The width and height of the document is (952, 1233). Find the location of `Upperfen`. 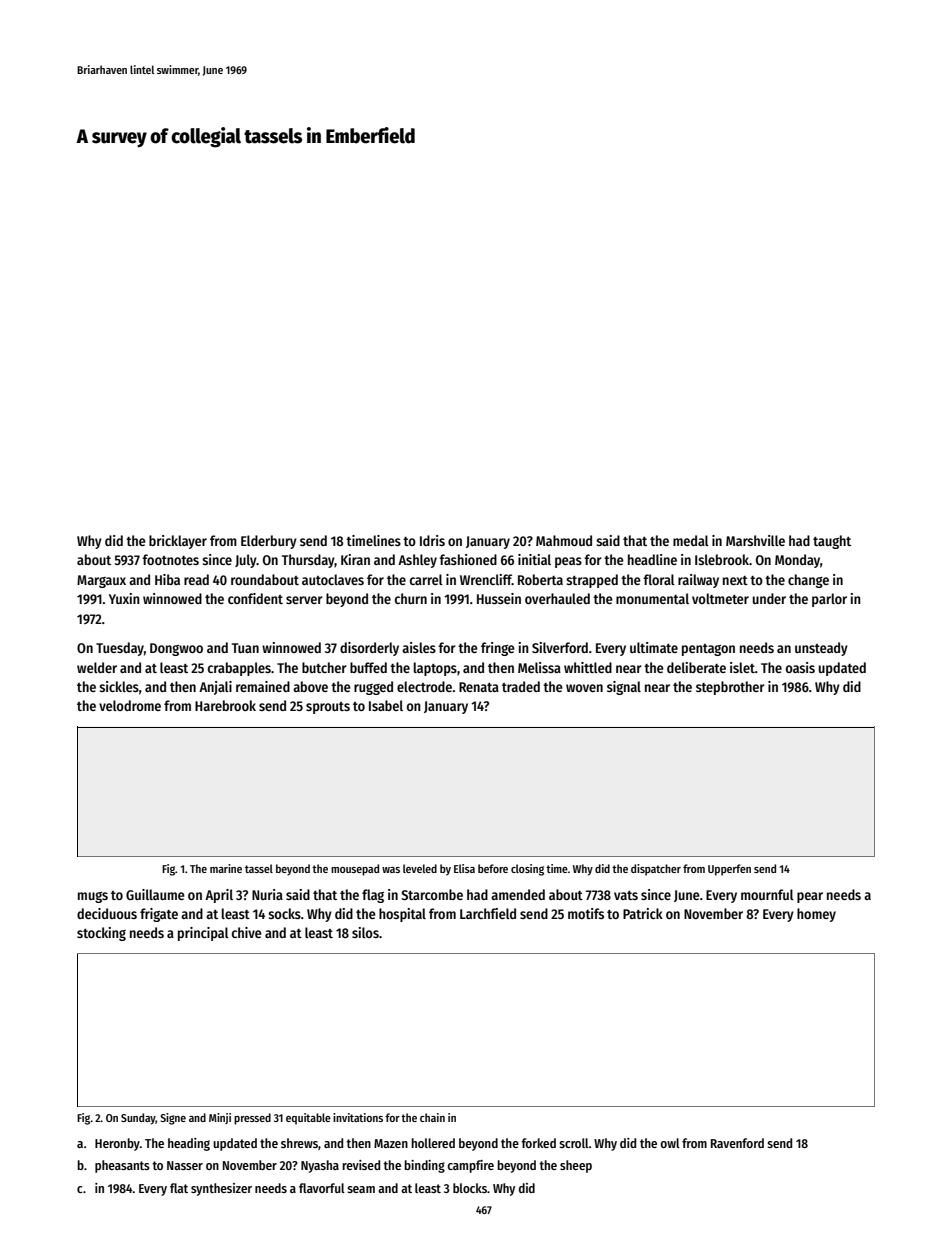

Upperfen is located at coordinates (729, 870).
